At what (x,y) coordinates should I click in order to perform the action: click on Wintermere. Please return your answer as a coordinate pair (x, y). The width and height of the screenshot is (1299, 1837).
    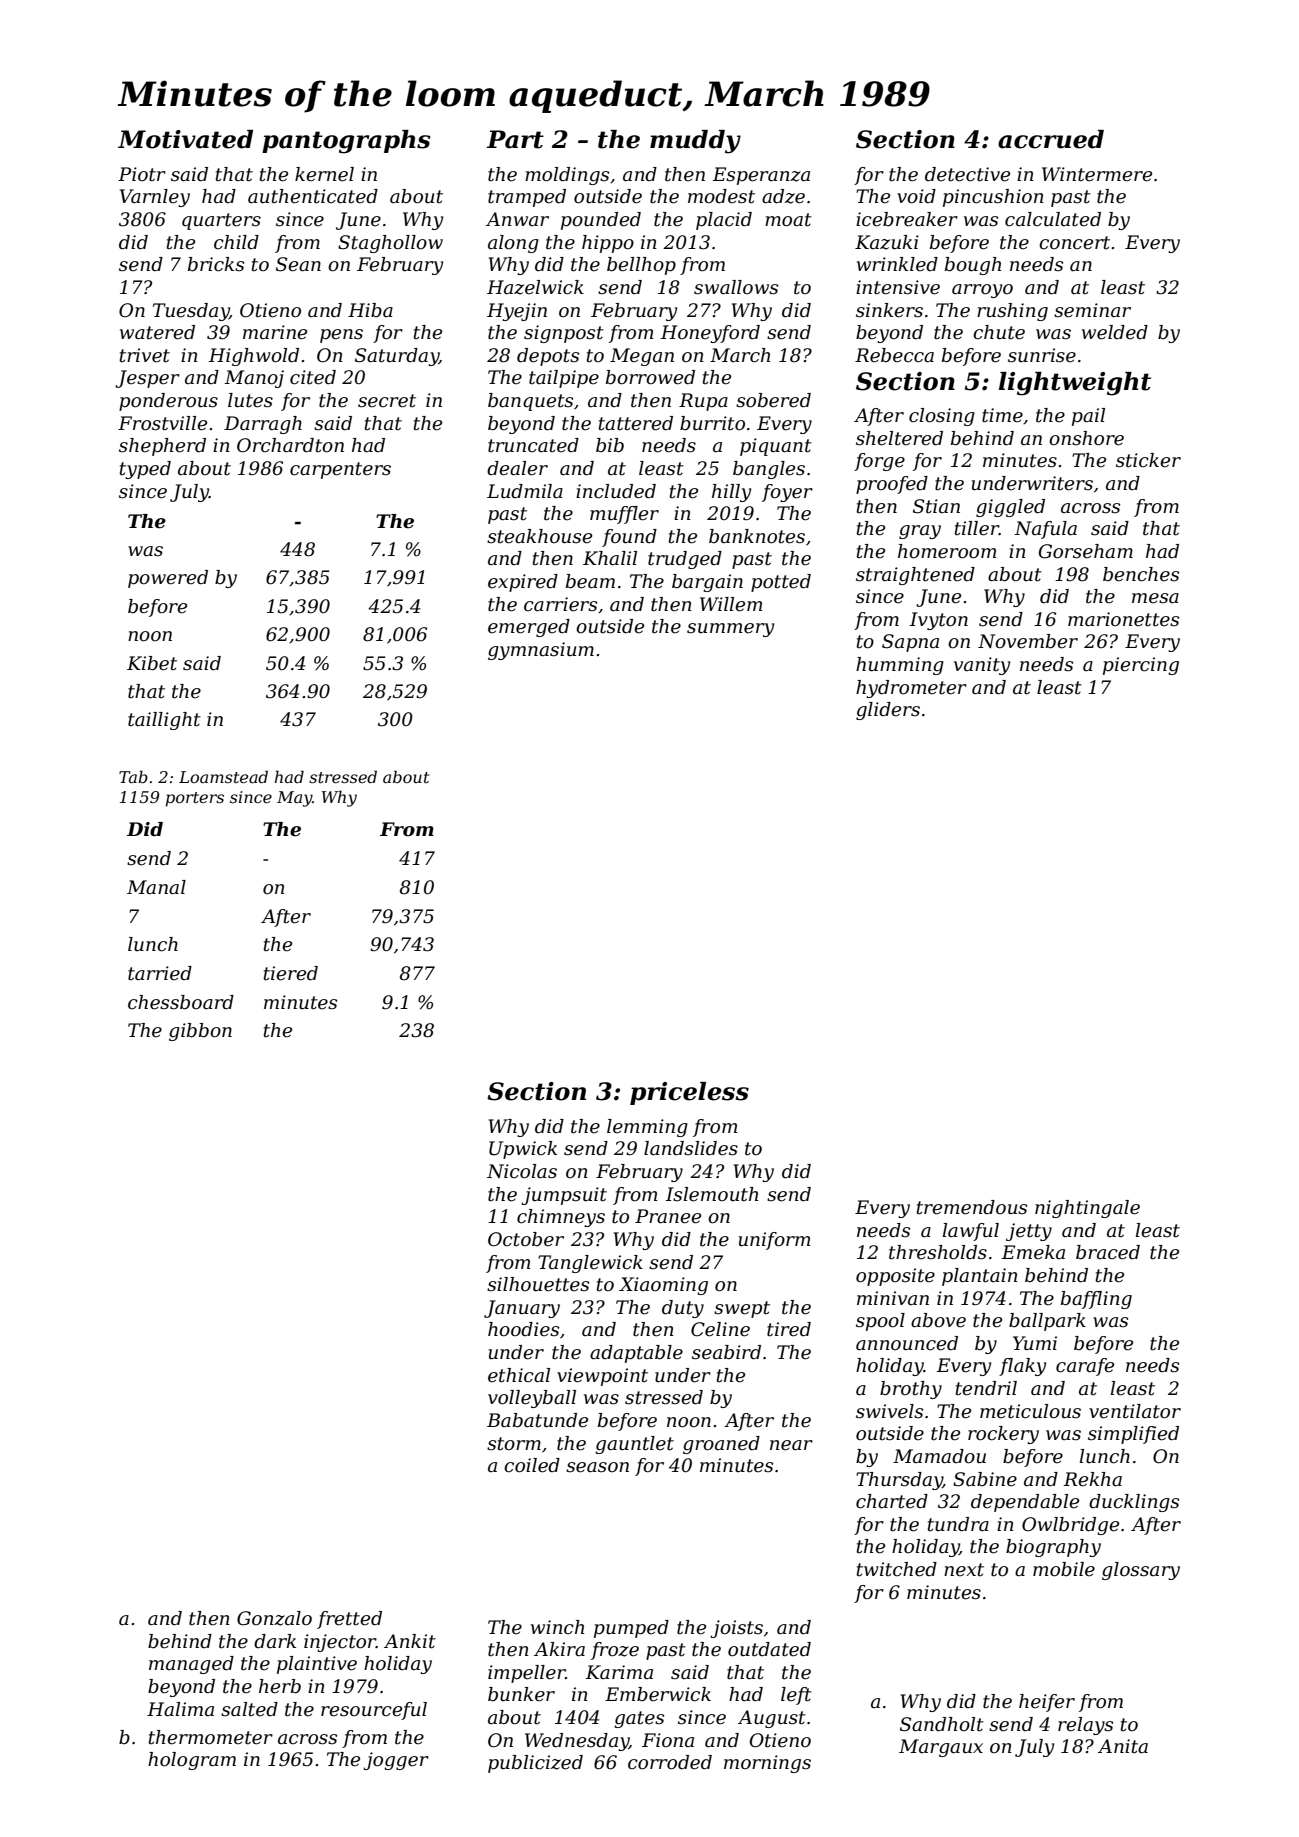
    Looking at the image, I should click on (1097, 174).
